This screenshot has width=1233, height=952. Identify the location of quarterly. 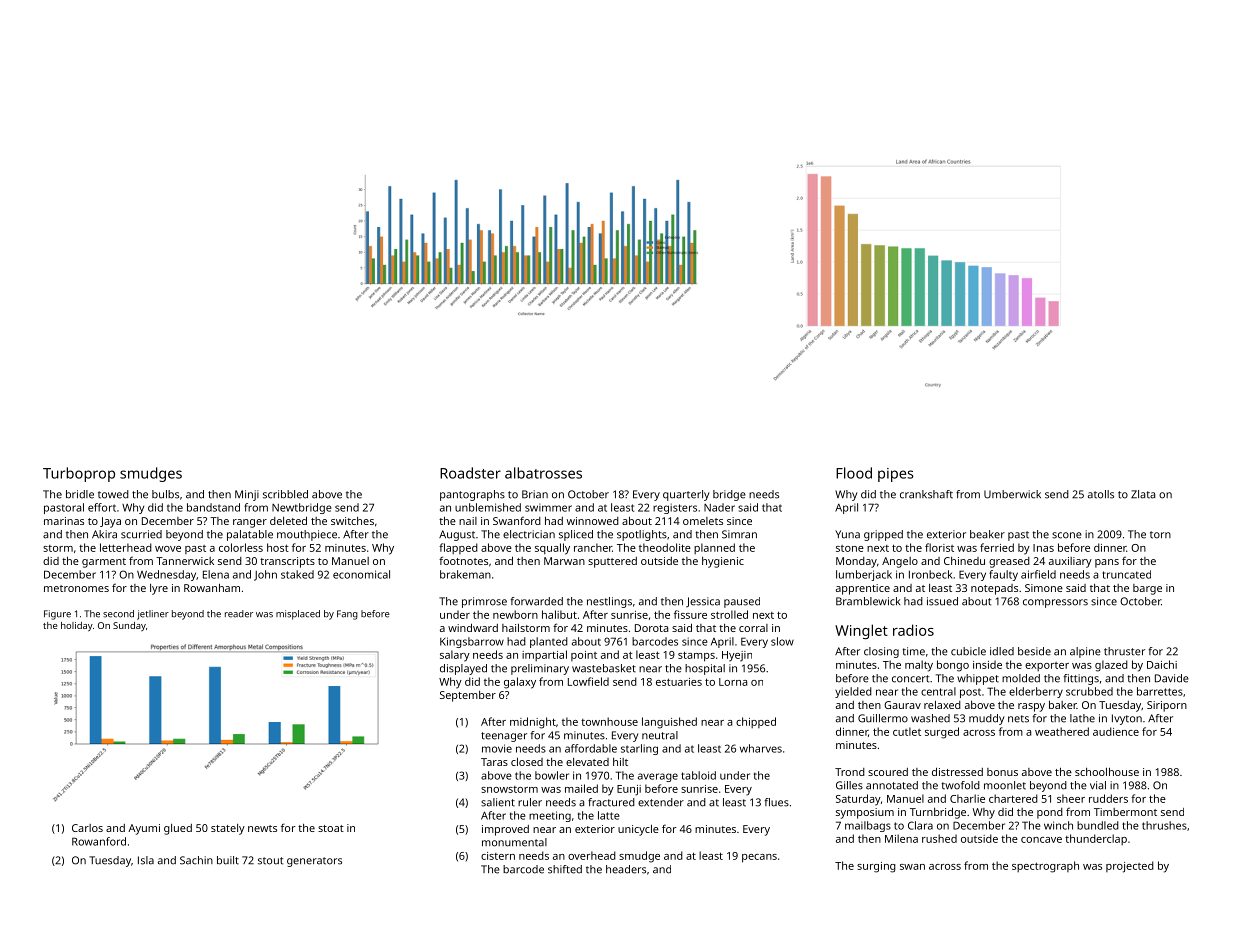
(686, 495).
